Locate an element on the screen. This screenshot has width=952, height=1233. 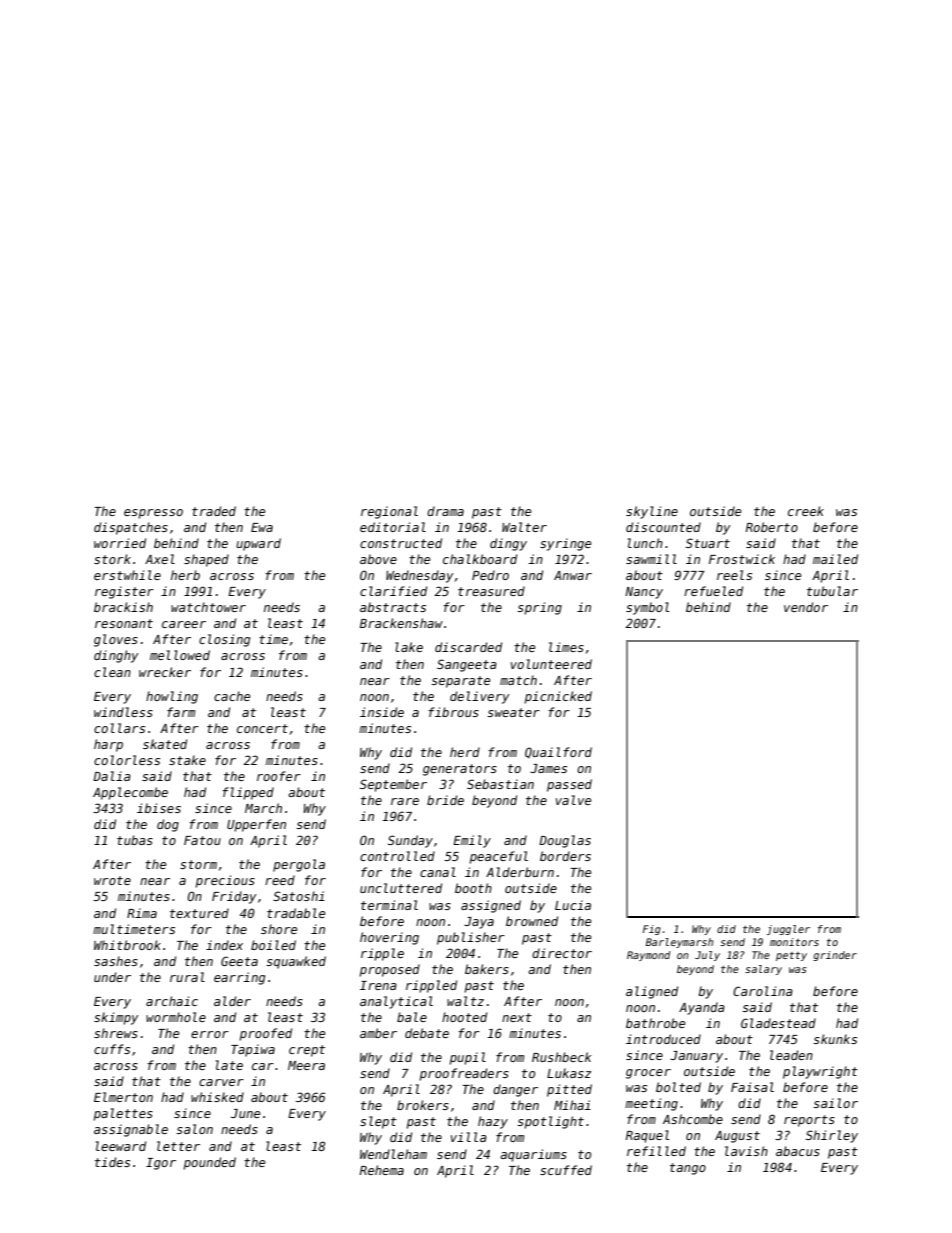
borders is located at coordinates (565, 856).
